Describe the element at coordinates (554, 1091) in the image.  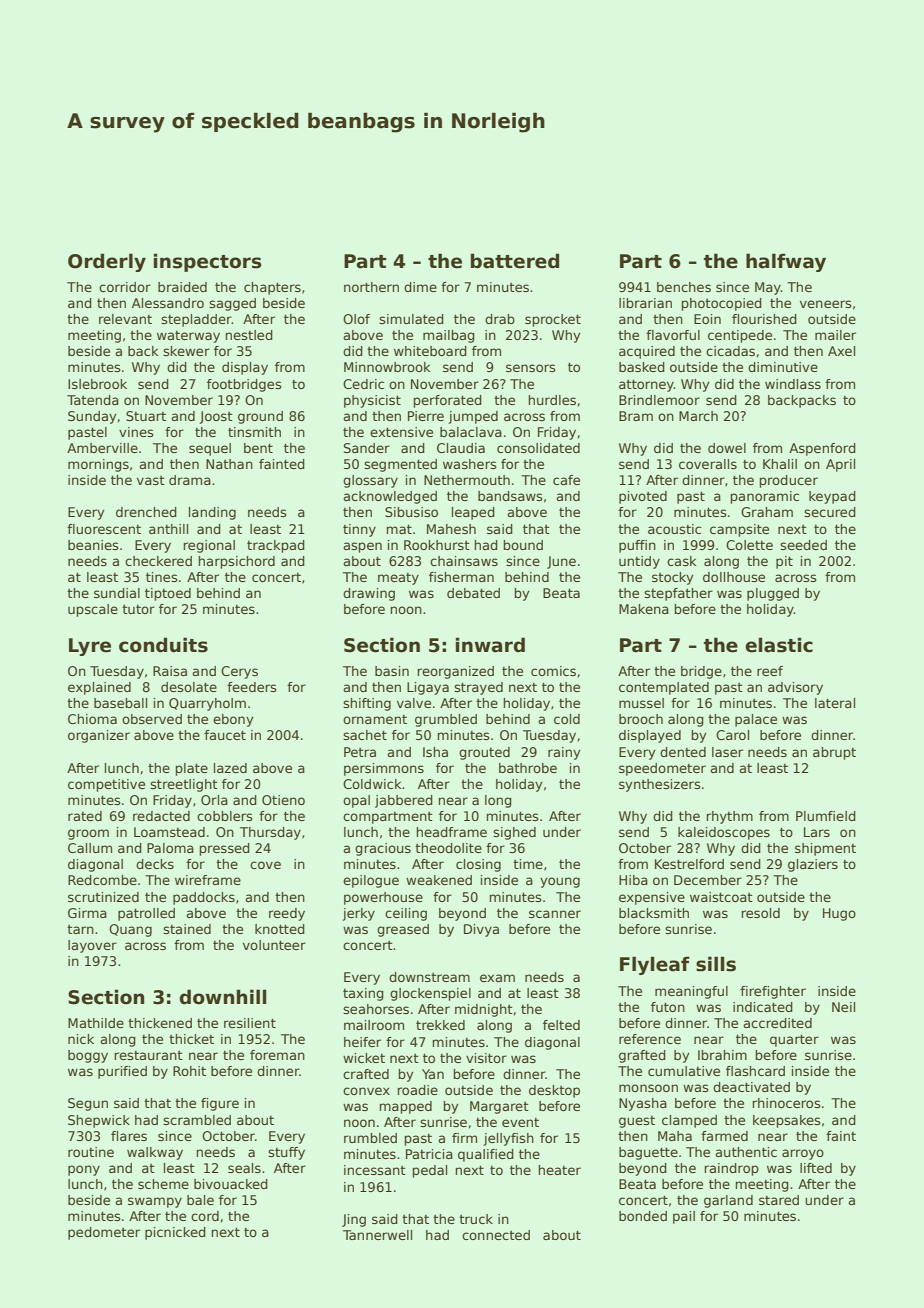
I see `desktop` at that location.
